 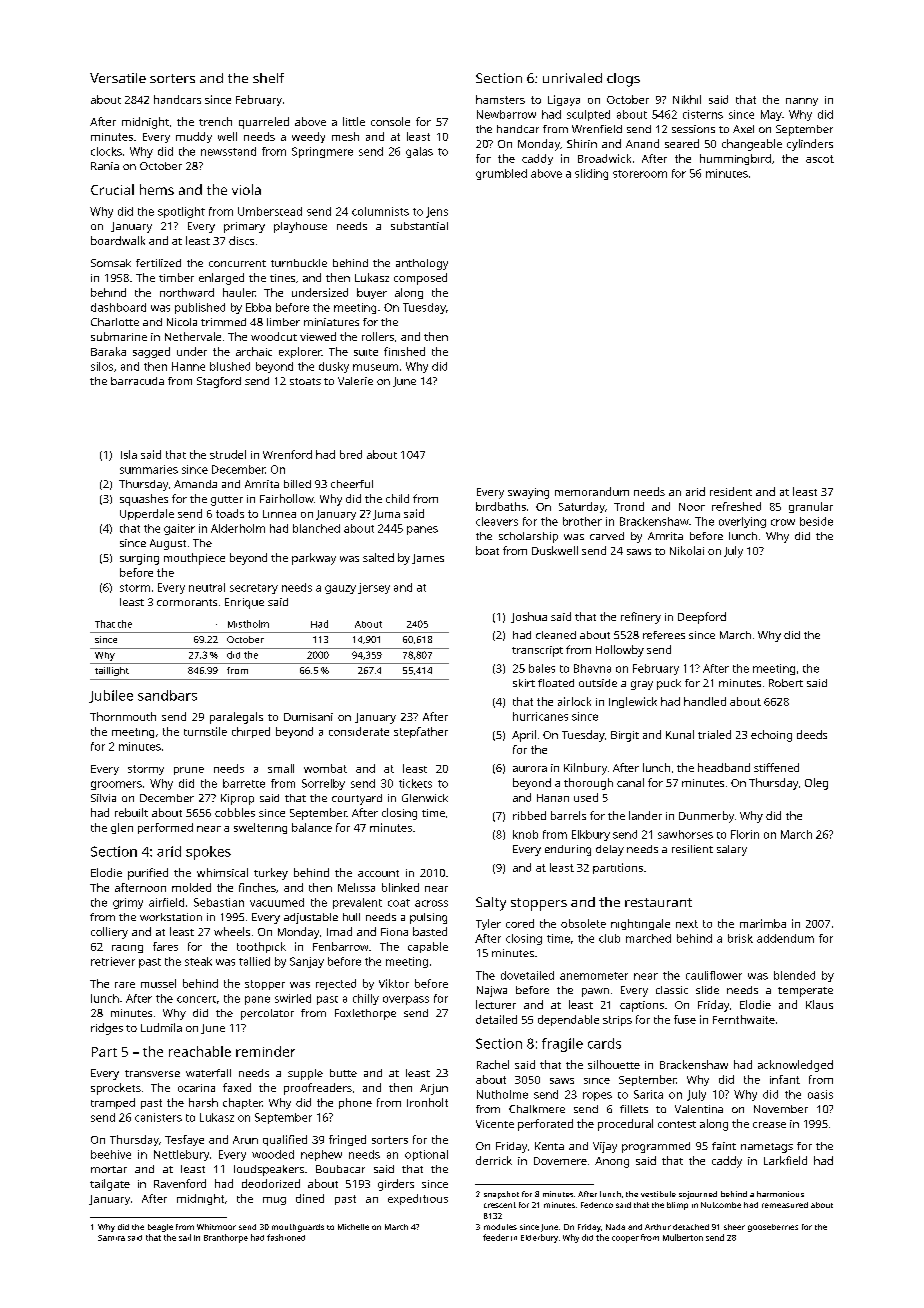 What do you see at coordinates (786, 683) in the page?
I see `Robert` at bounding box center [786, 683].
